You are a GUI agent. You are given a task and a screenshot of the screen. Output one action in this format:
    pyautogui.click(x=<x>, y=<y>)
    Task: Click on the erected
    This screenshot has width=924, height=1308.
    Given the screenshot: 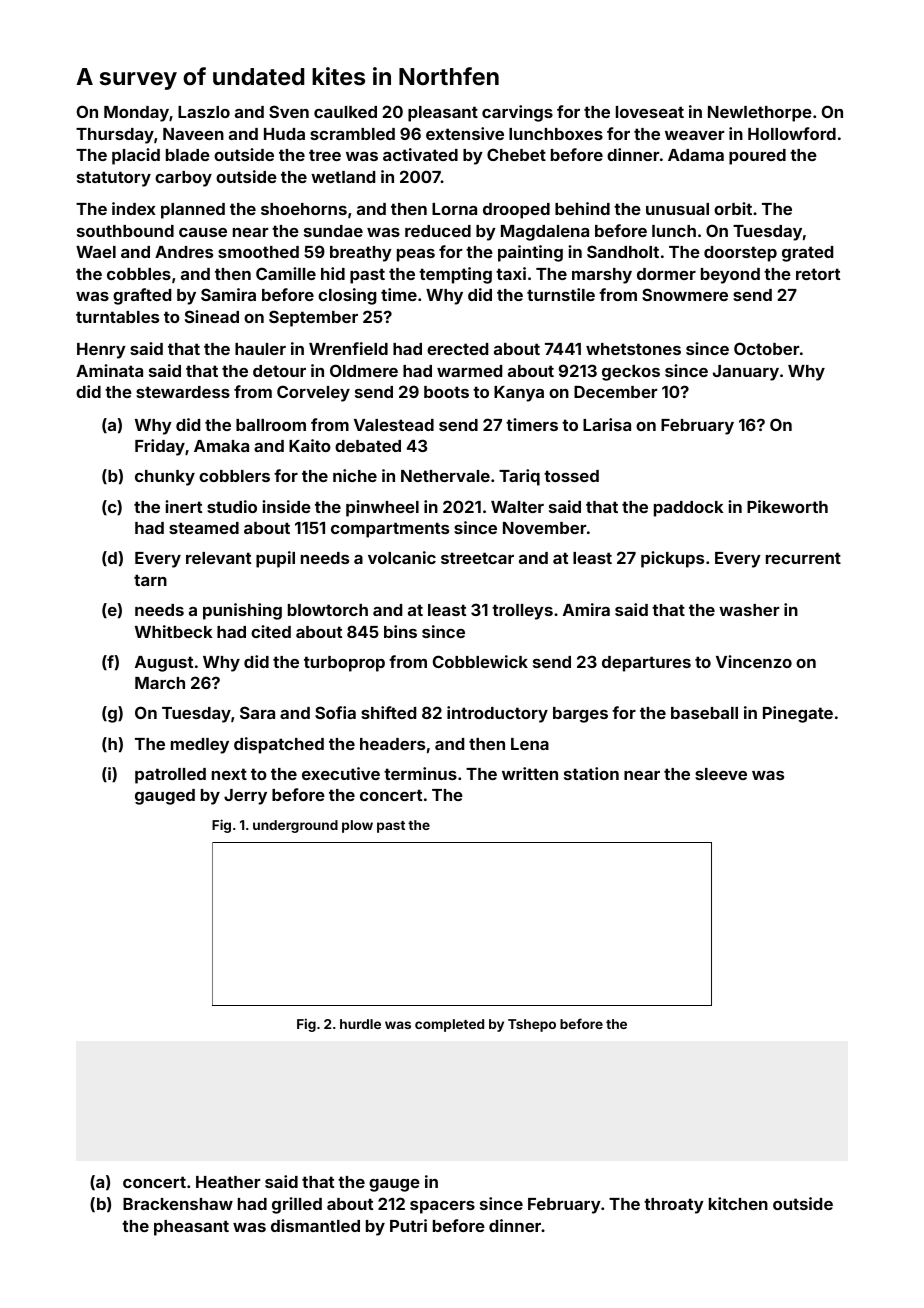 What is the action you would take?
    pyautogui.click(x=457, y=349)
